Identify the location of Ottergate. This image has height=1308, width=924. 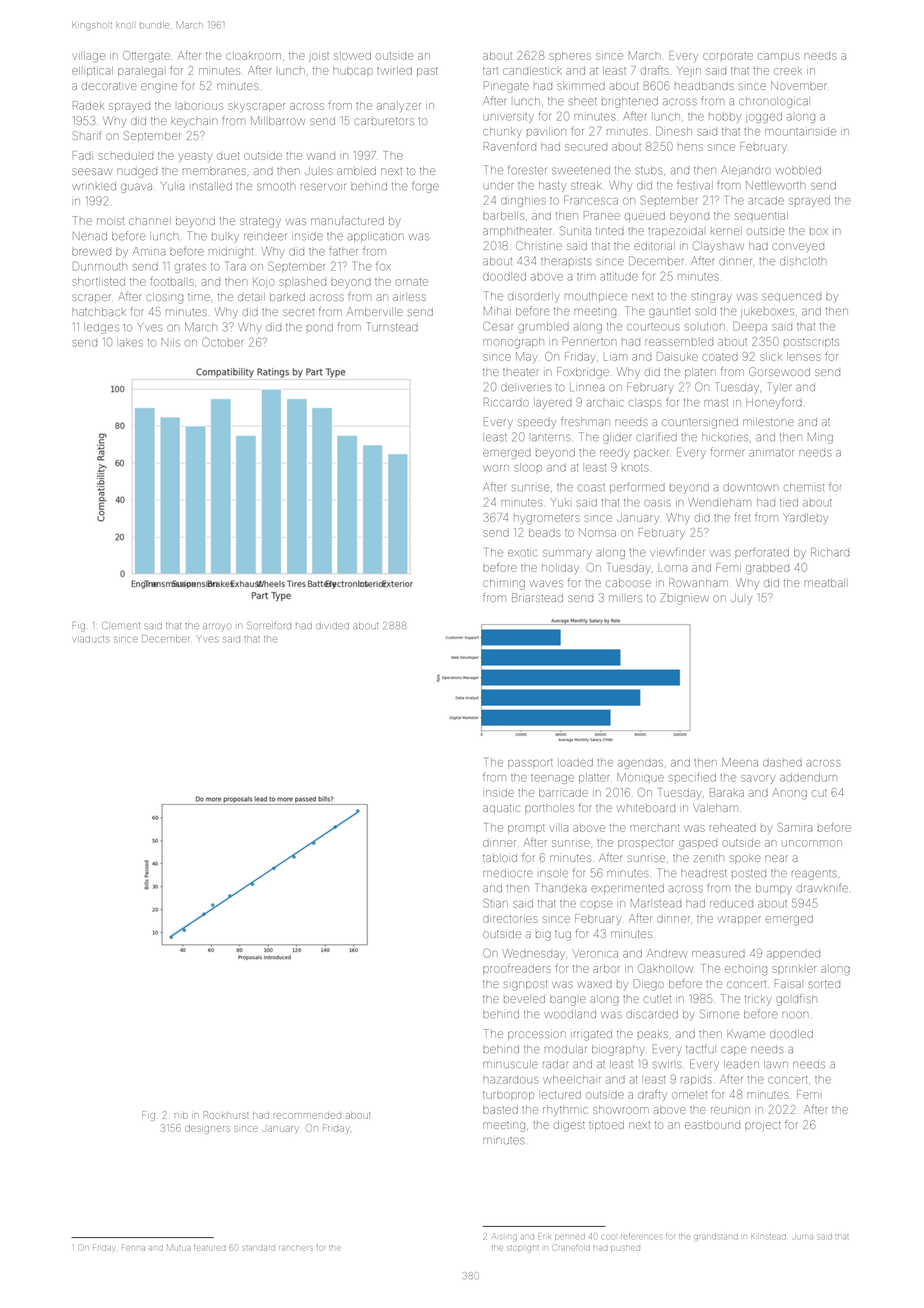
(146, 56).
